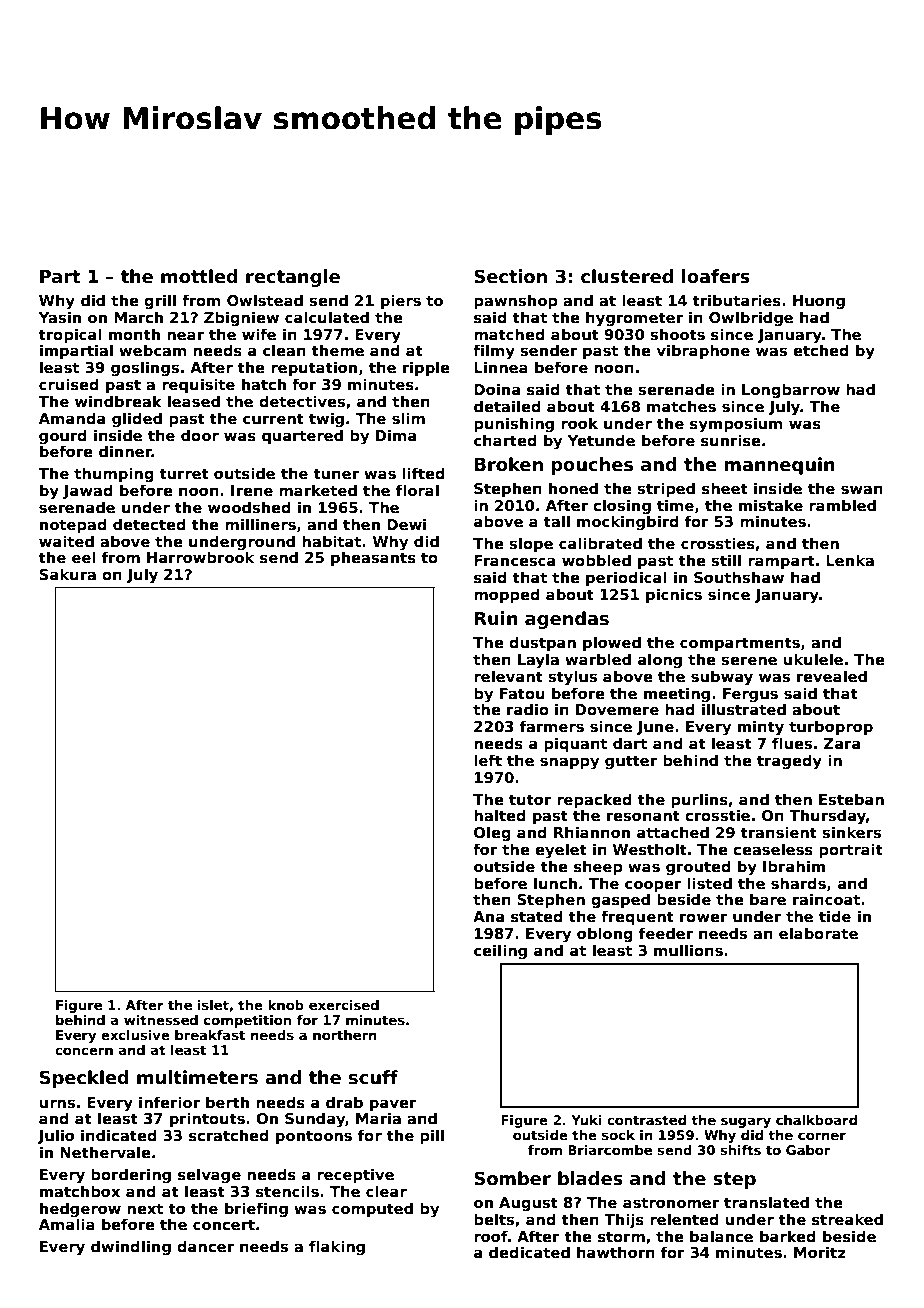 Image resolution: width=924 pixels, height=1308 pixels. What do you see at coordinates (84, 1051) in the page?
I see `concern` at bounding box center [84, 1051].
